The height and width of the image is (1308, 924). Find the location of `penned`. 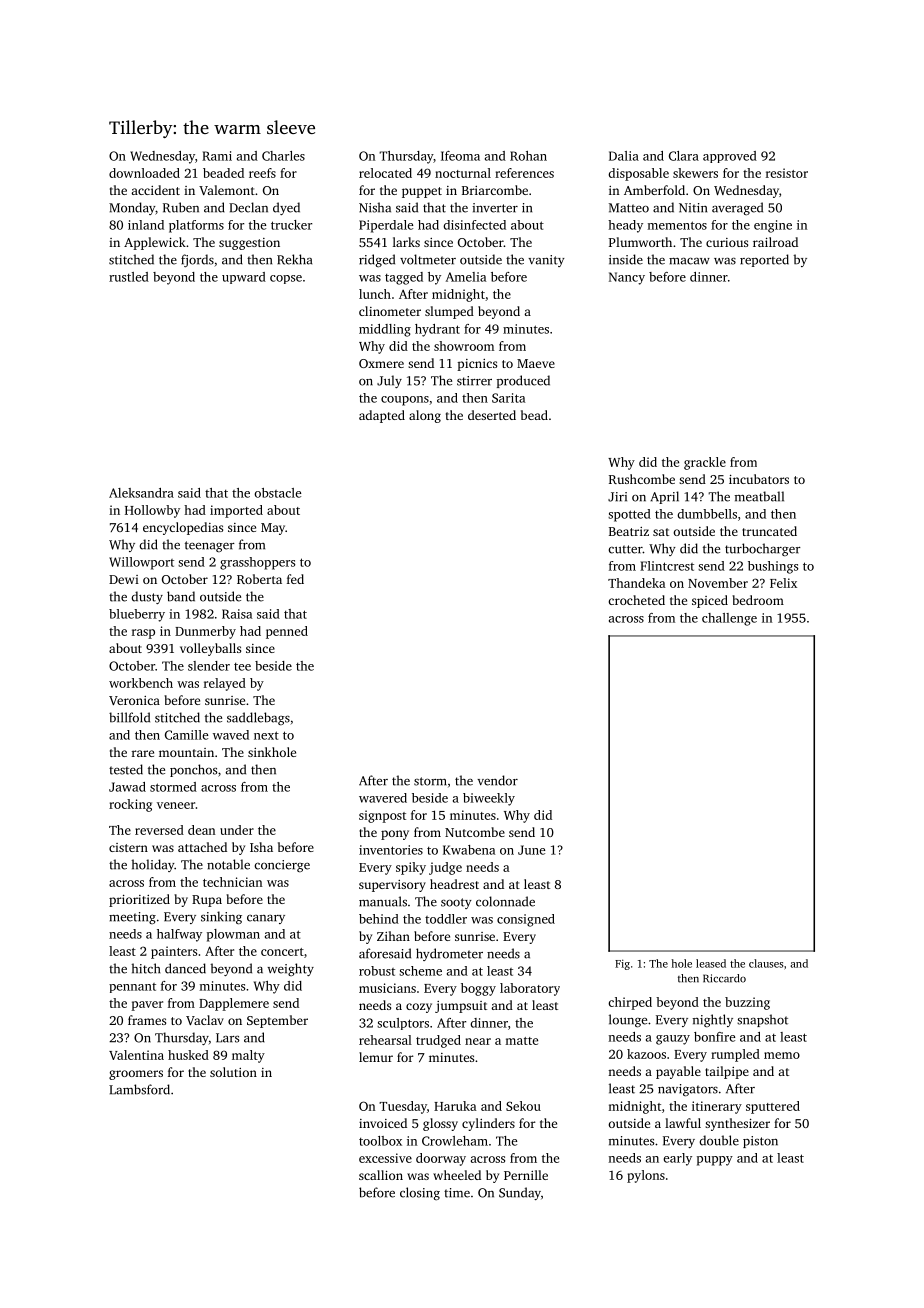

penned is located at coordinates (287, 632).
